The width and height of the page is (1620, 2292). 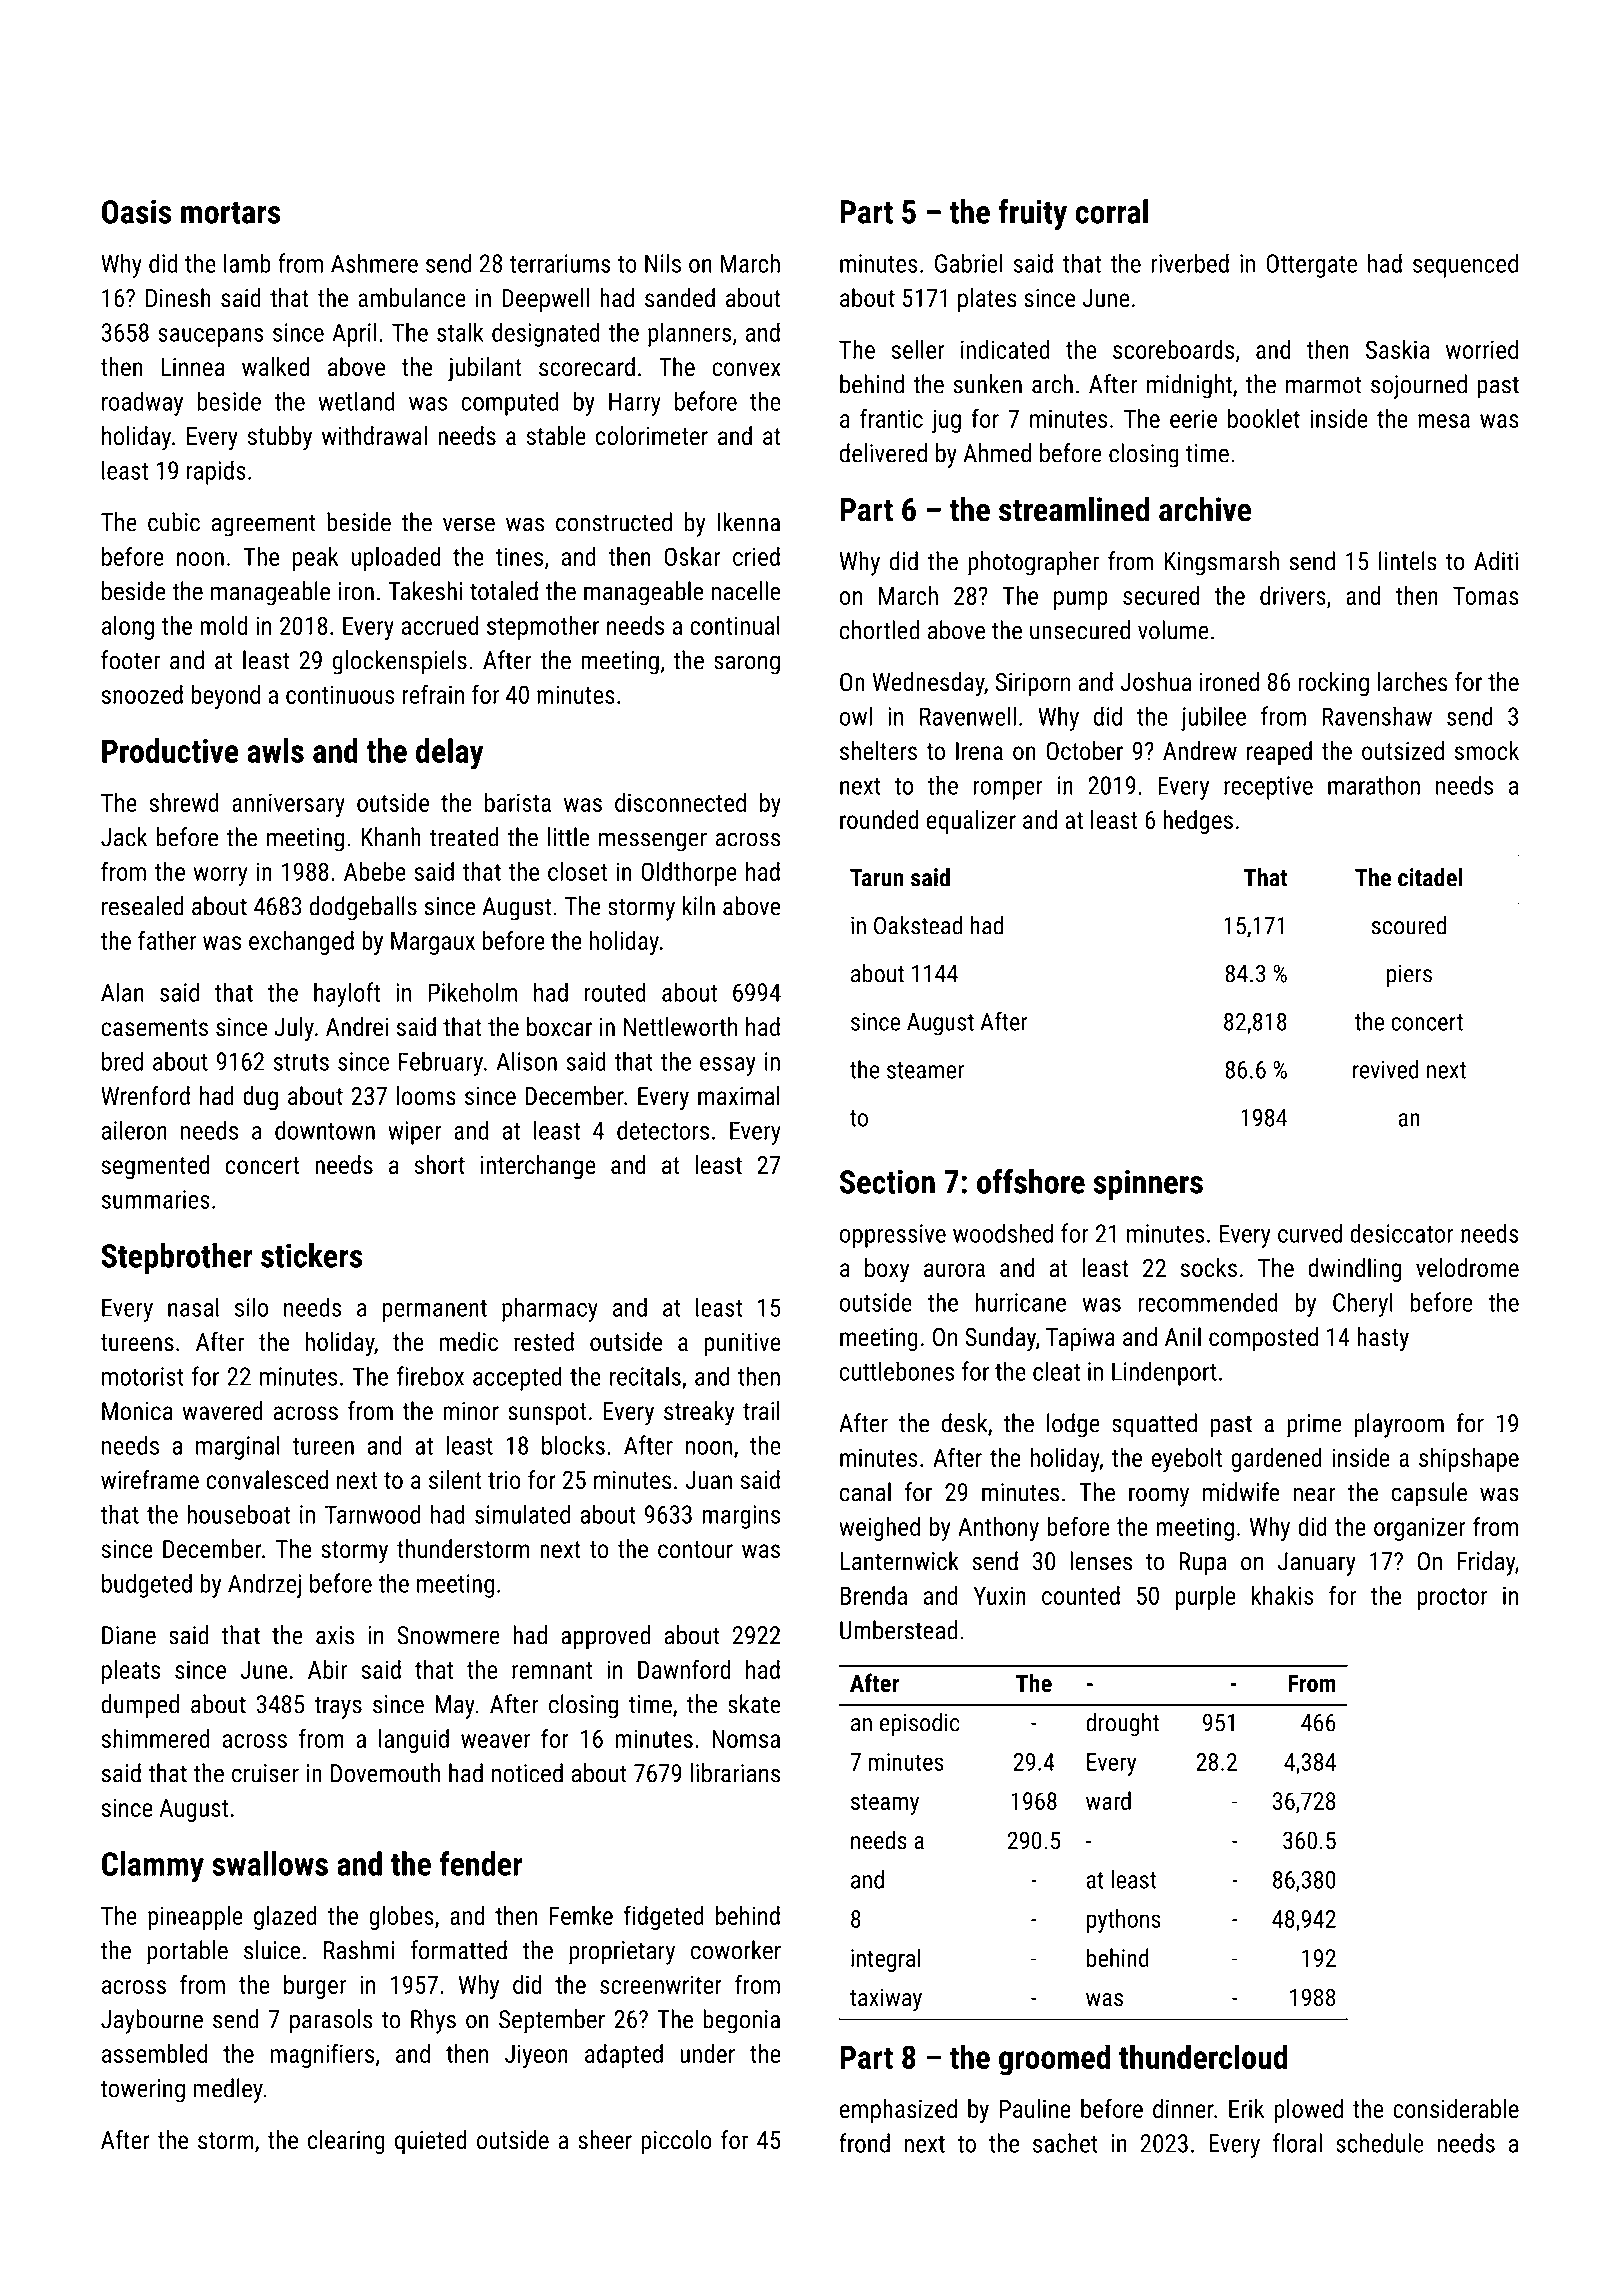 I want to click on Ikenna, so click(x=748, y=522).
